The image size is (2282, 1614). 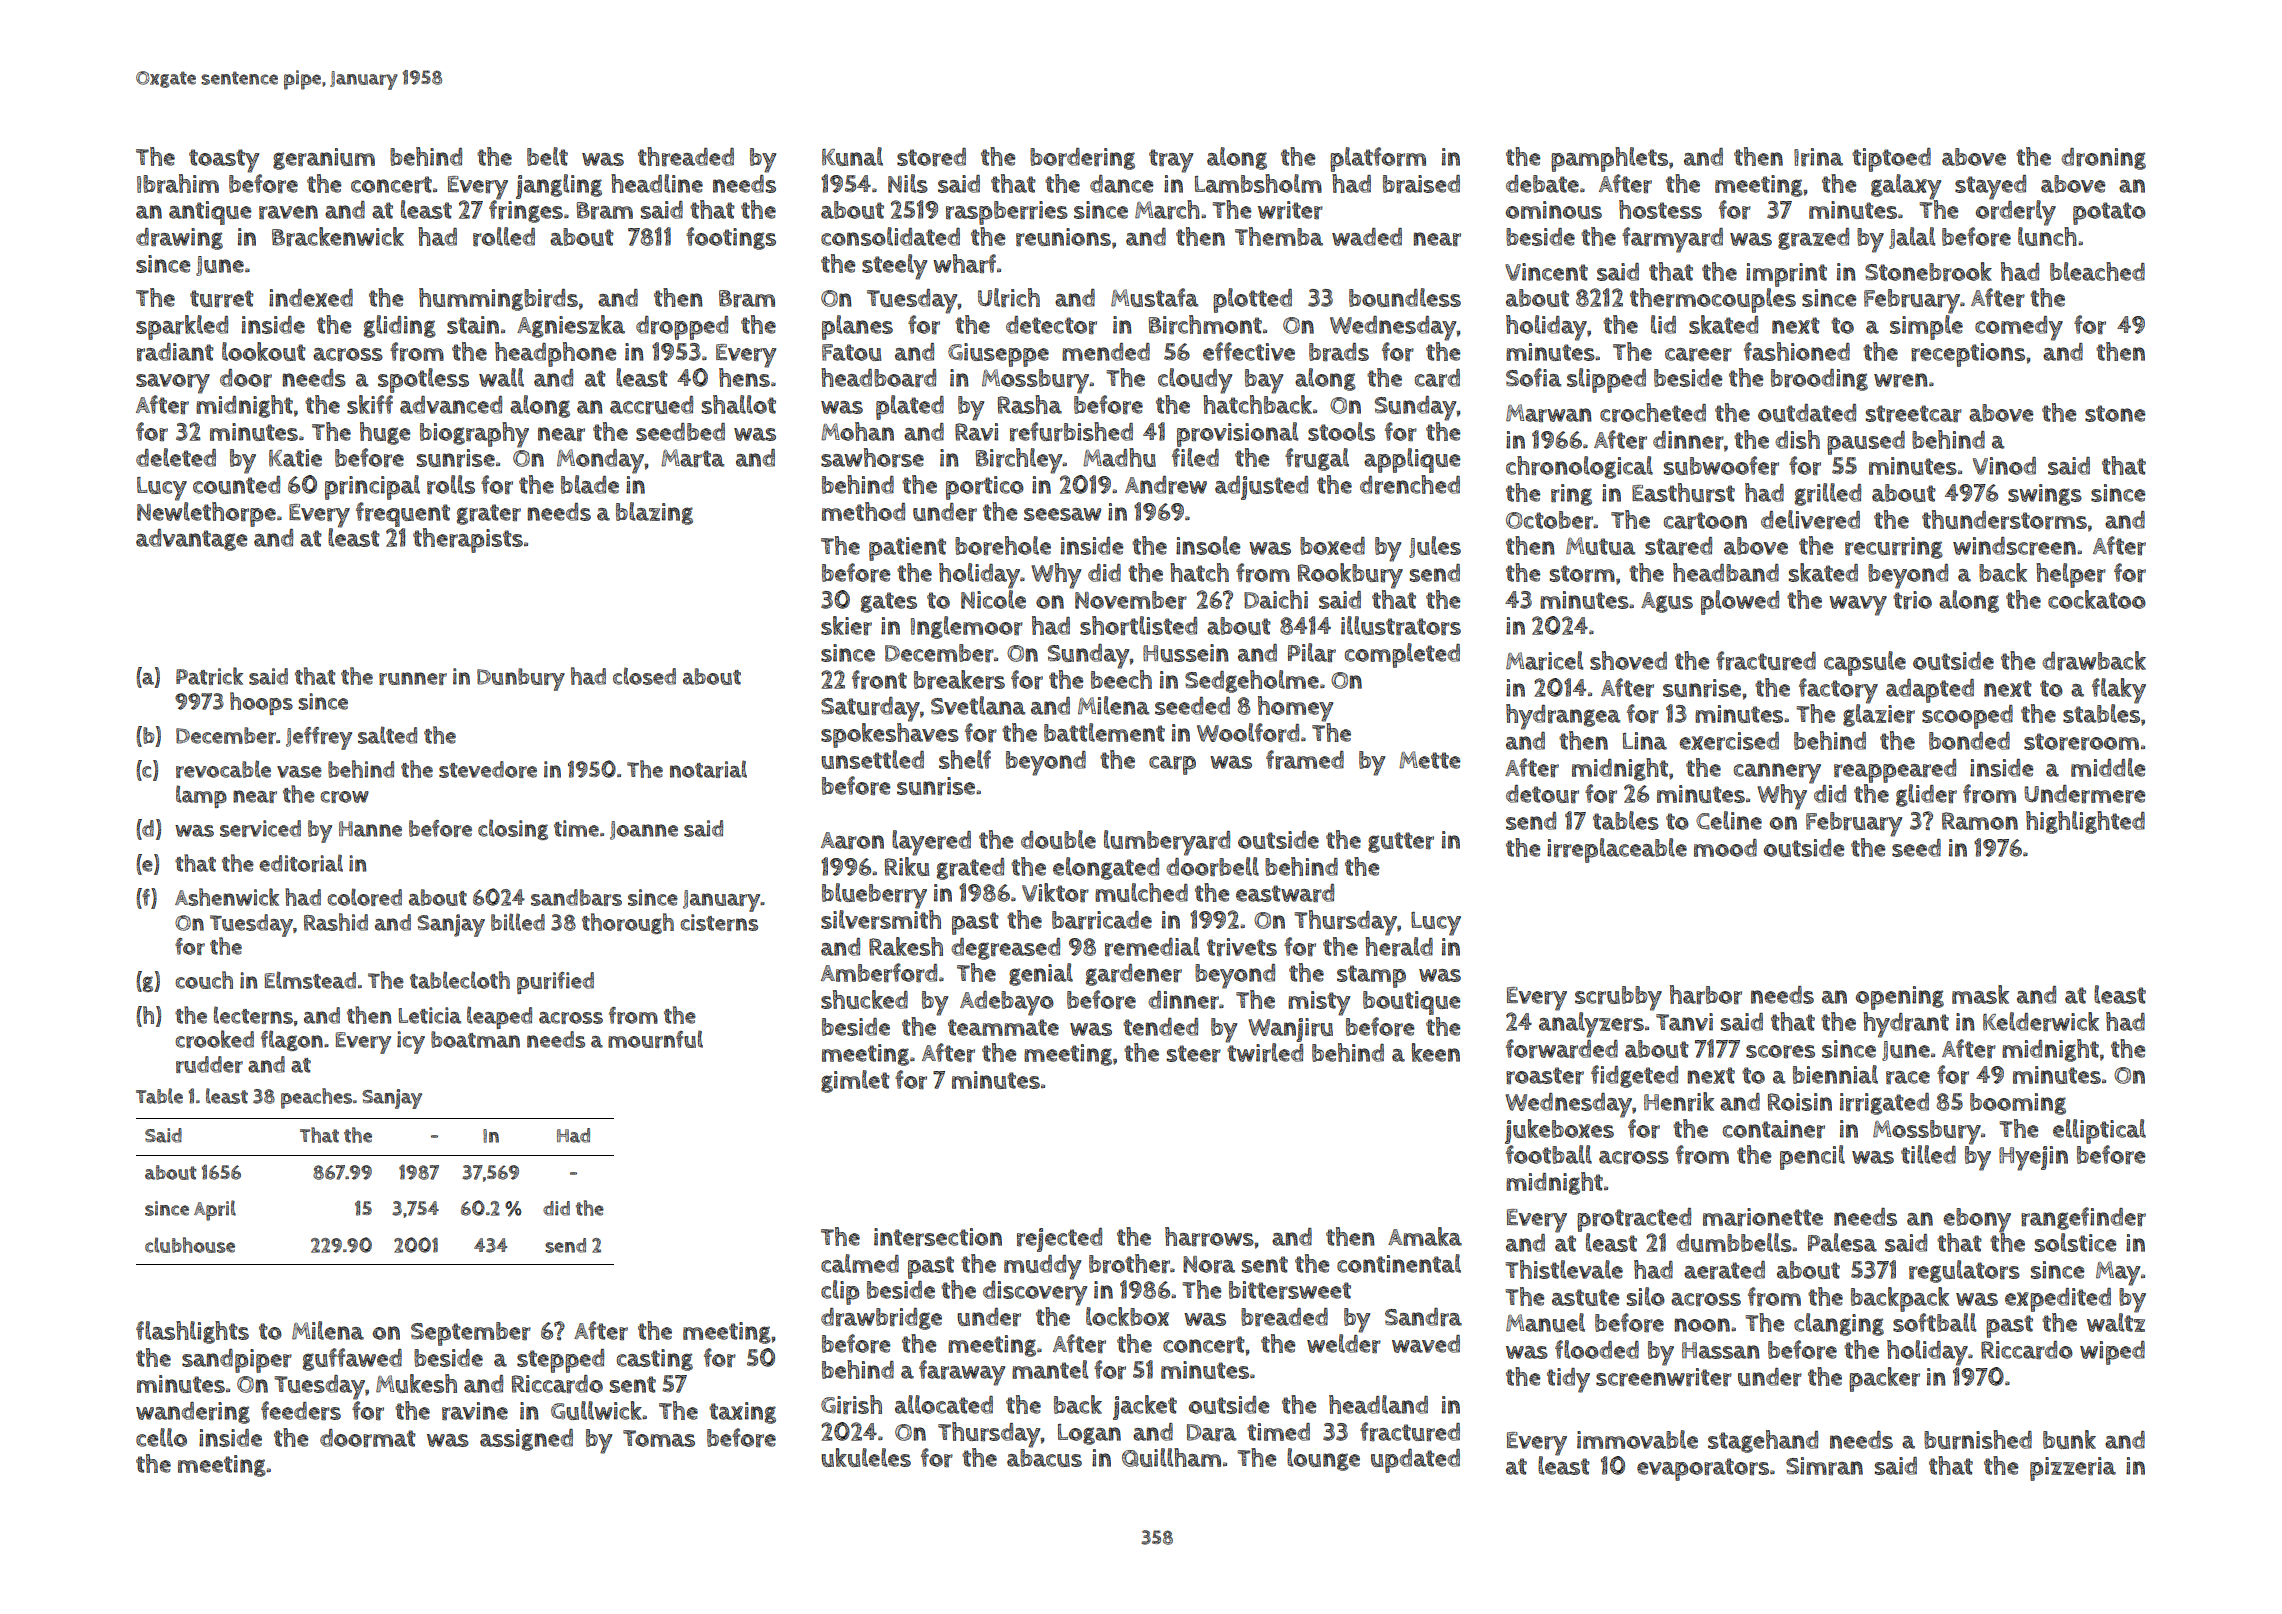 What do you see at coordinates (301, 1411) in the screenshot?
I see `feeders` at bounding box center [301, 1411].
